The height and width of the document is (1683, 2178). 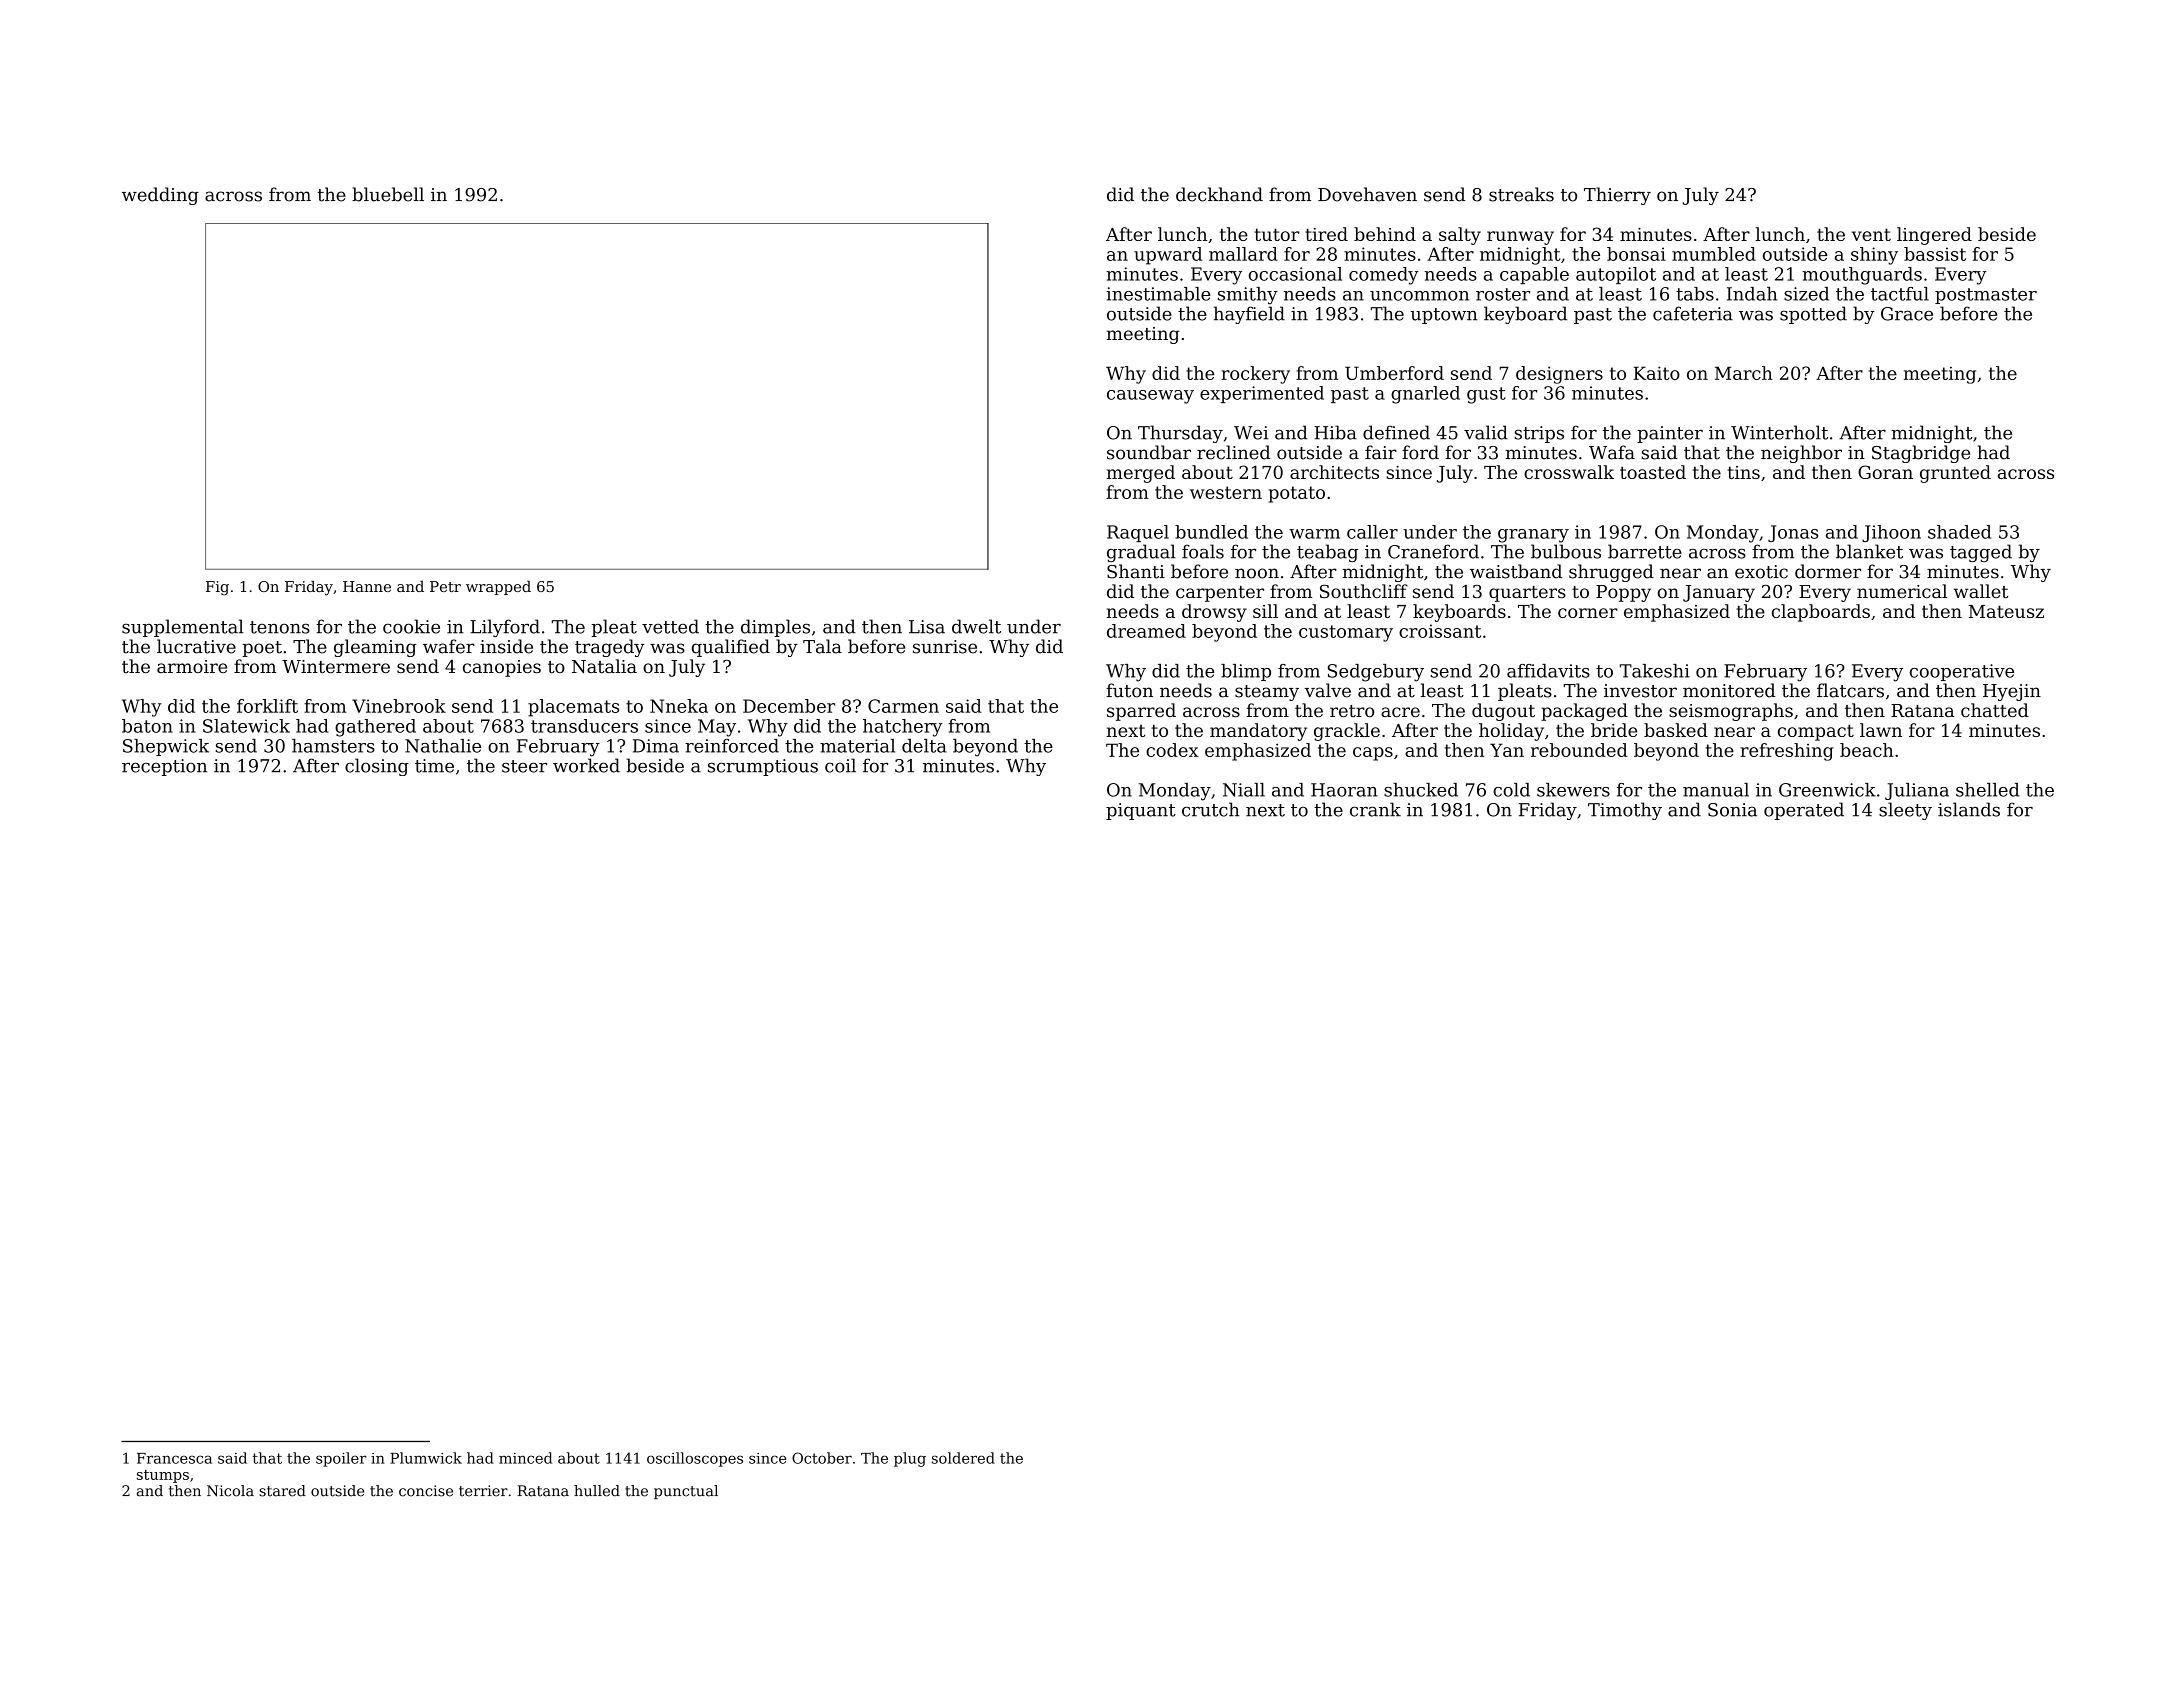 I want to click on Fig, so click(x=217, y=588).
